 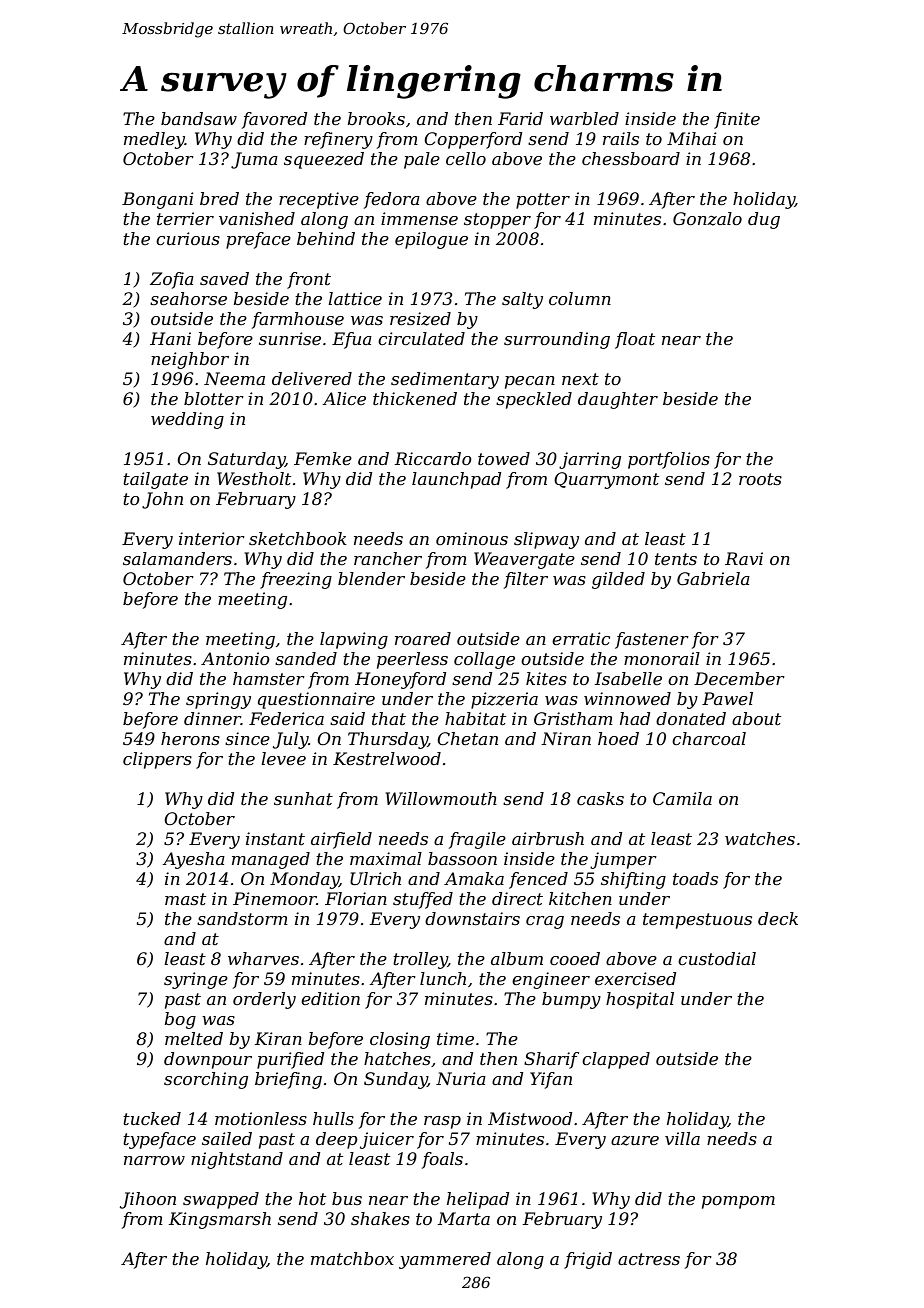 What do you see at coordinates (395, 1080) in the screenshot?
I see `Sunday` at bounding box center [395, 1080].
